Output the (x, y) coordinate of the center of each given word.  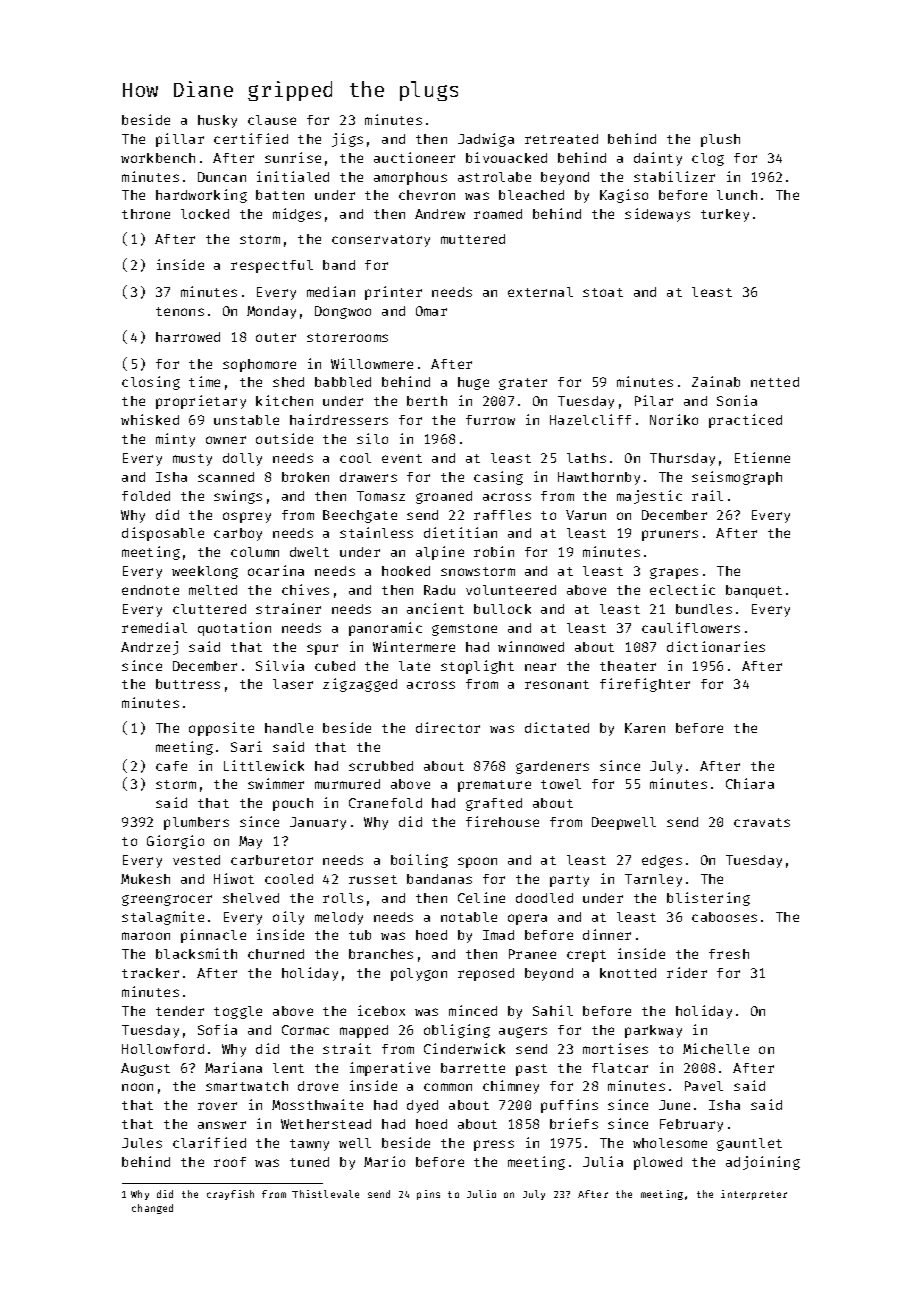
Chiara (750, 783)
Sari (246, 746)
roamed (498, 214)
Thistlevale (325, 1194)
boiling (419, 861)
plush (720, 140)
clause (272, 120)
